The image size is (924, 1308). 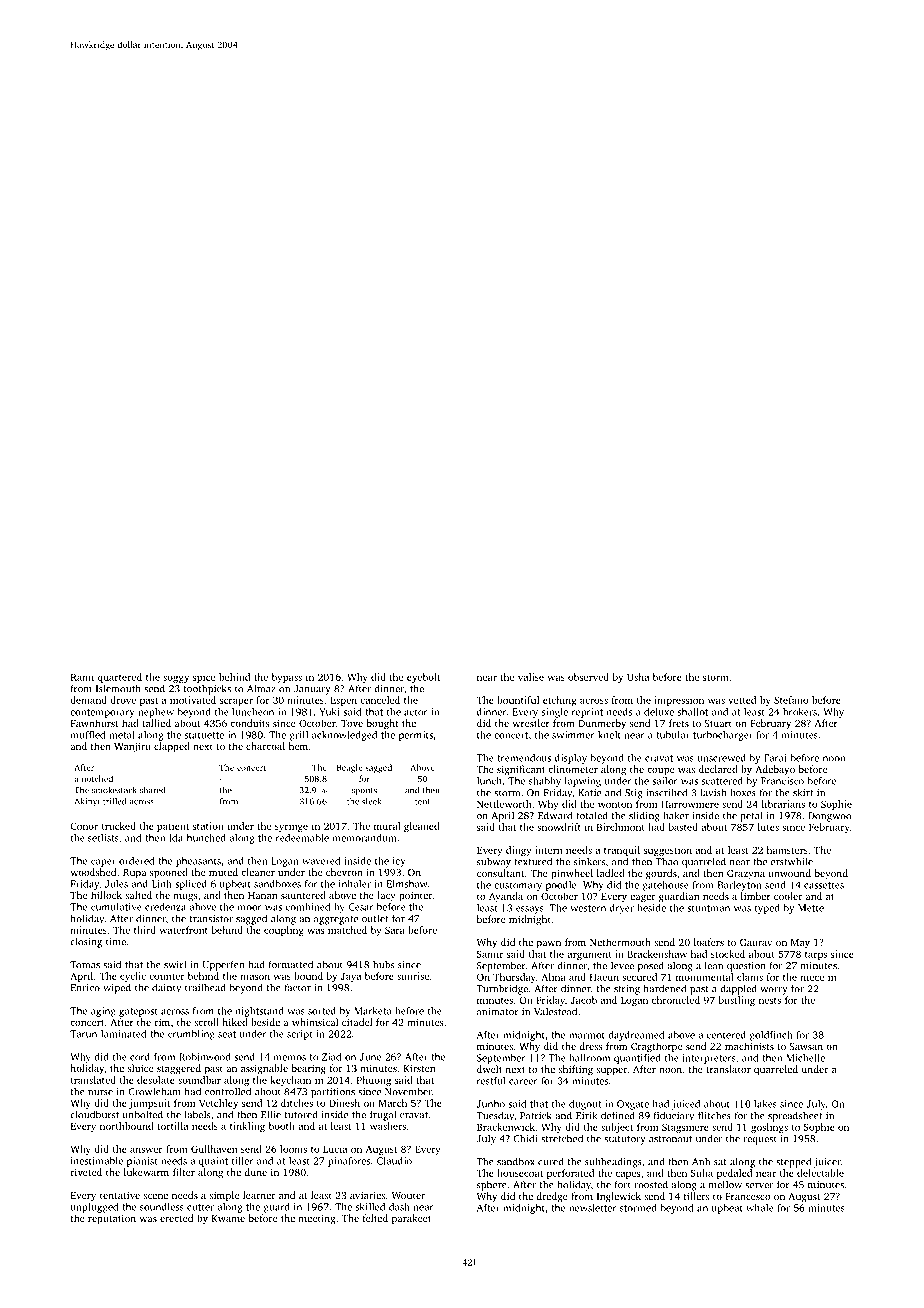 What do you see at coordinates (795, 1116) in the screenshot?
I see `spreadsheet` at bounding box center [795, 1116].
